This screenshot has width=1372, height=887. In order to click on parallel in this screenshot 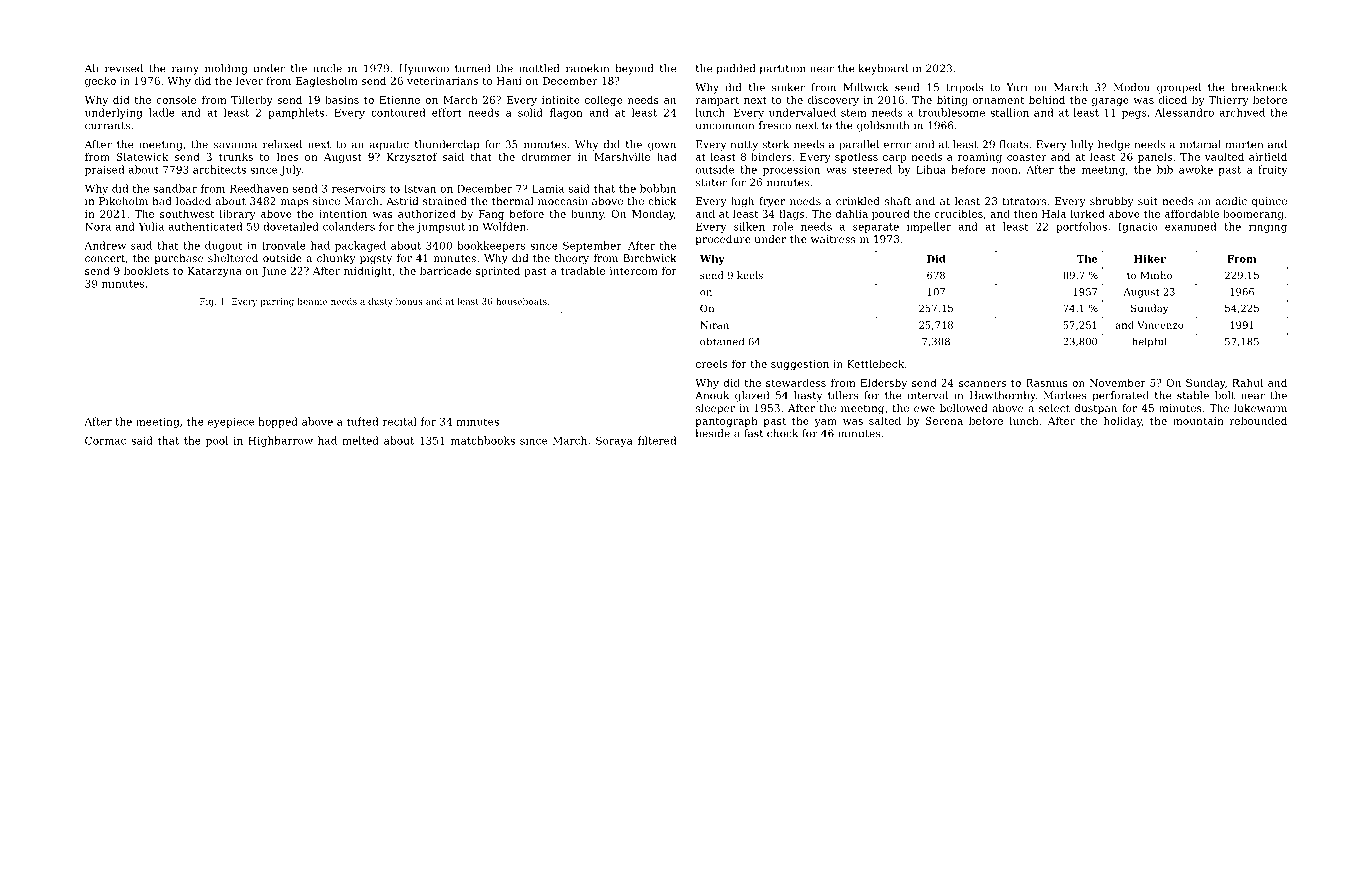, I will do `click(859, 145)`.
